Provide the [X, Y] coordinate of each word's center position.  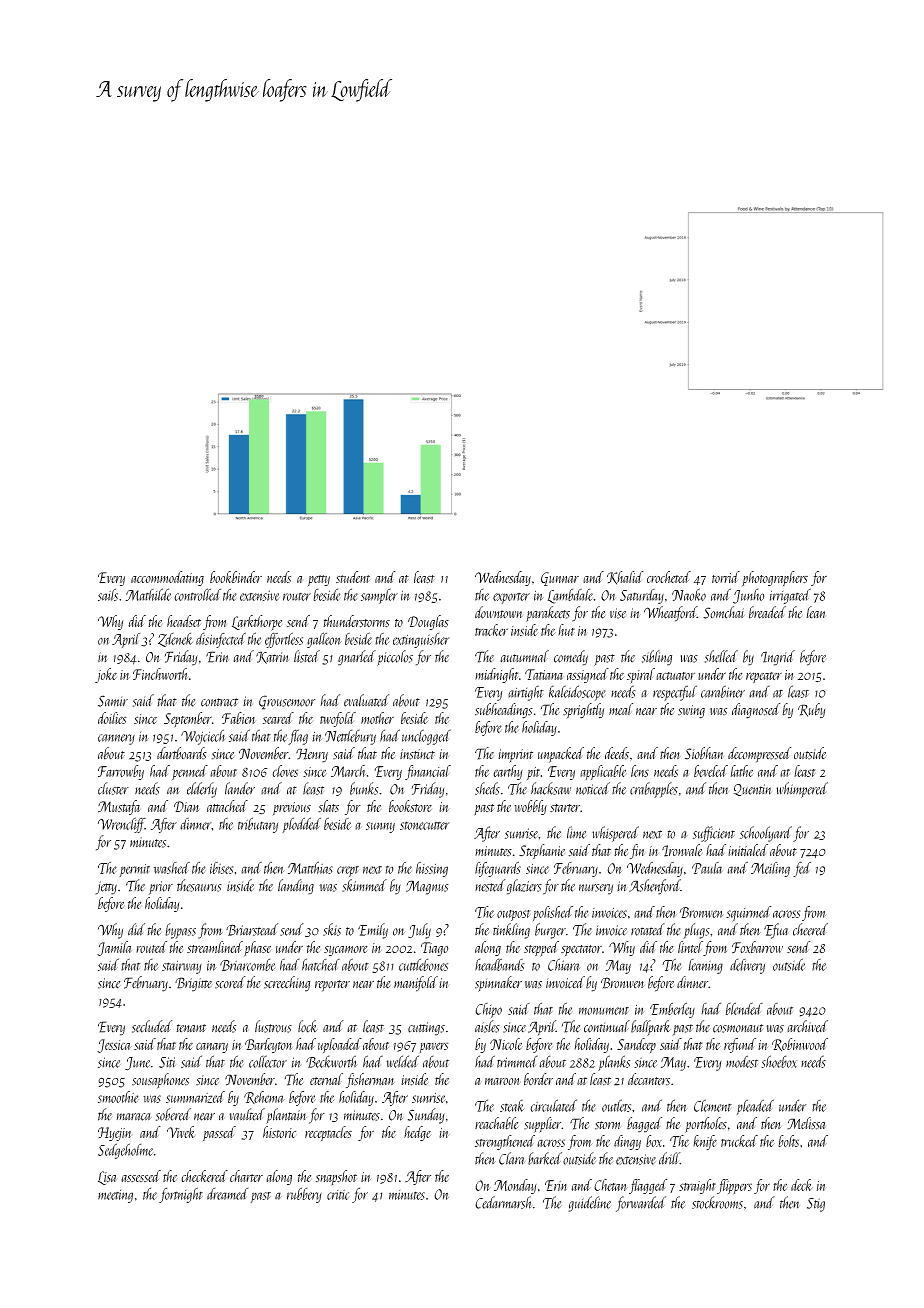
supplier [542, 1125]
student [353, 577]
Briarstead [252, 929]
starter [565, 808]
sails [108, 594]
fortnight [181, 1195]
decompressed [759, 754]
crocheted [669, 577]
